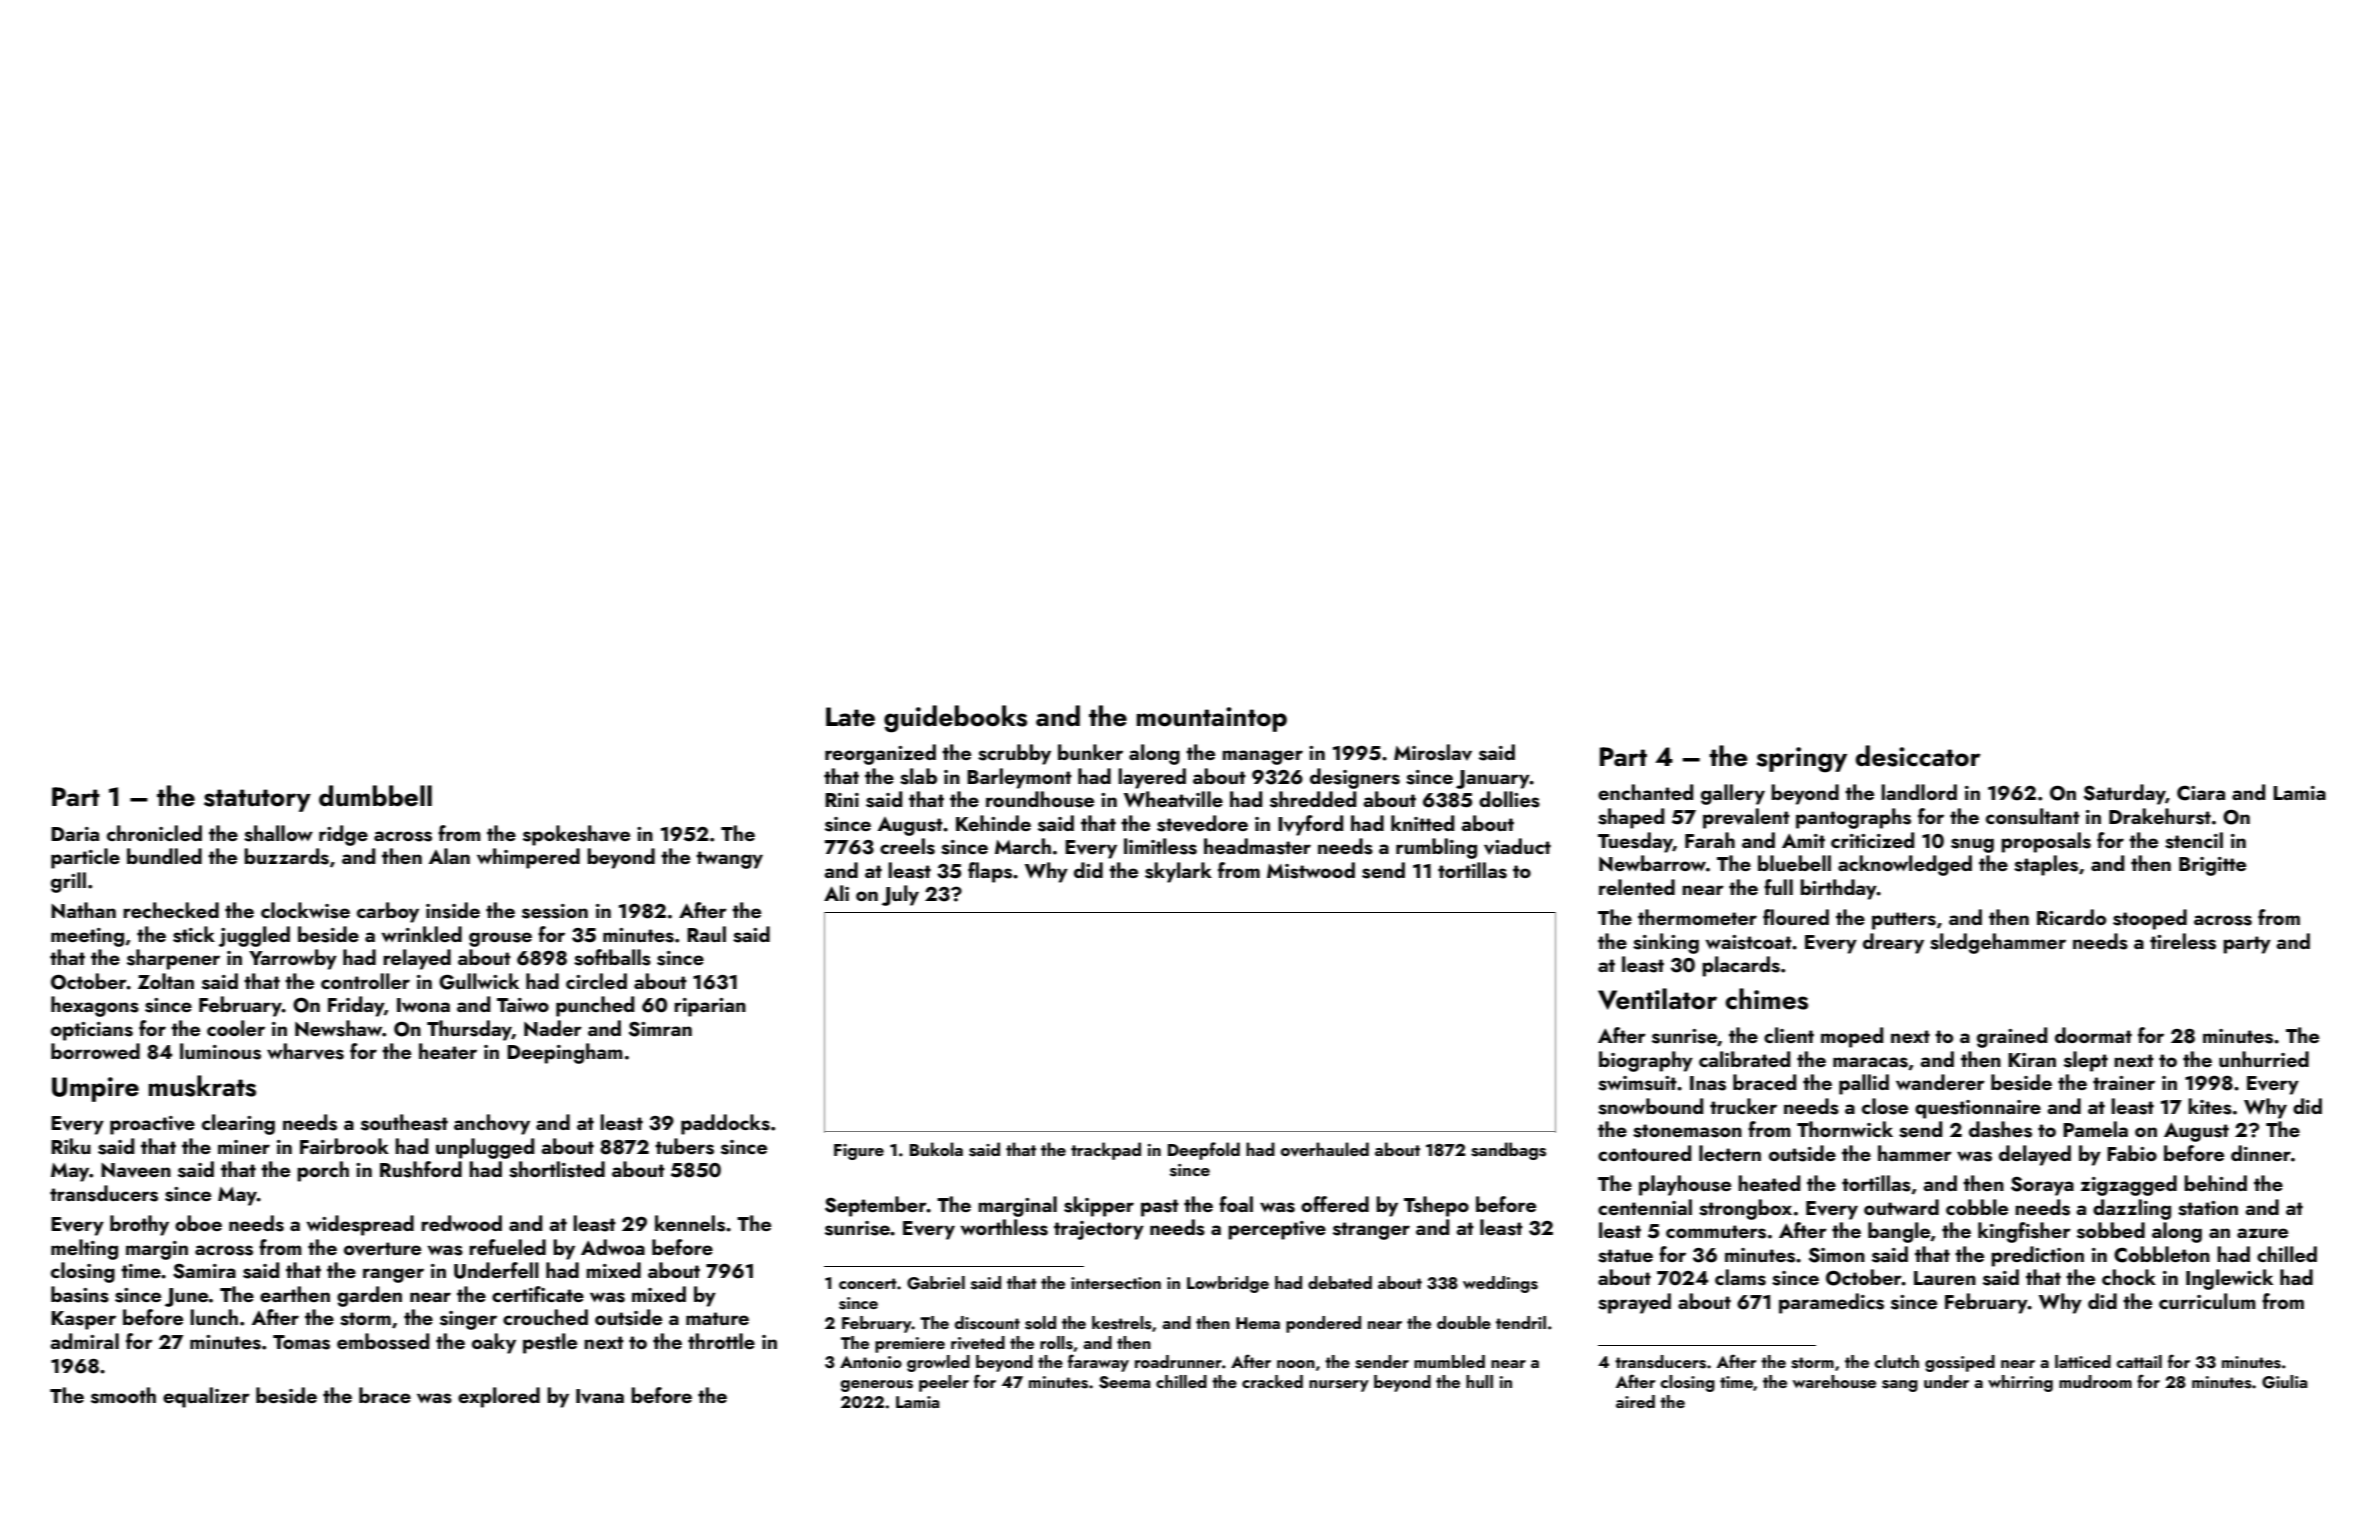 Image resolution: width=2380 pixels, height=1540 pixels. I want to click on kites, so click(2210, 1106).
